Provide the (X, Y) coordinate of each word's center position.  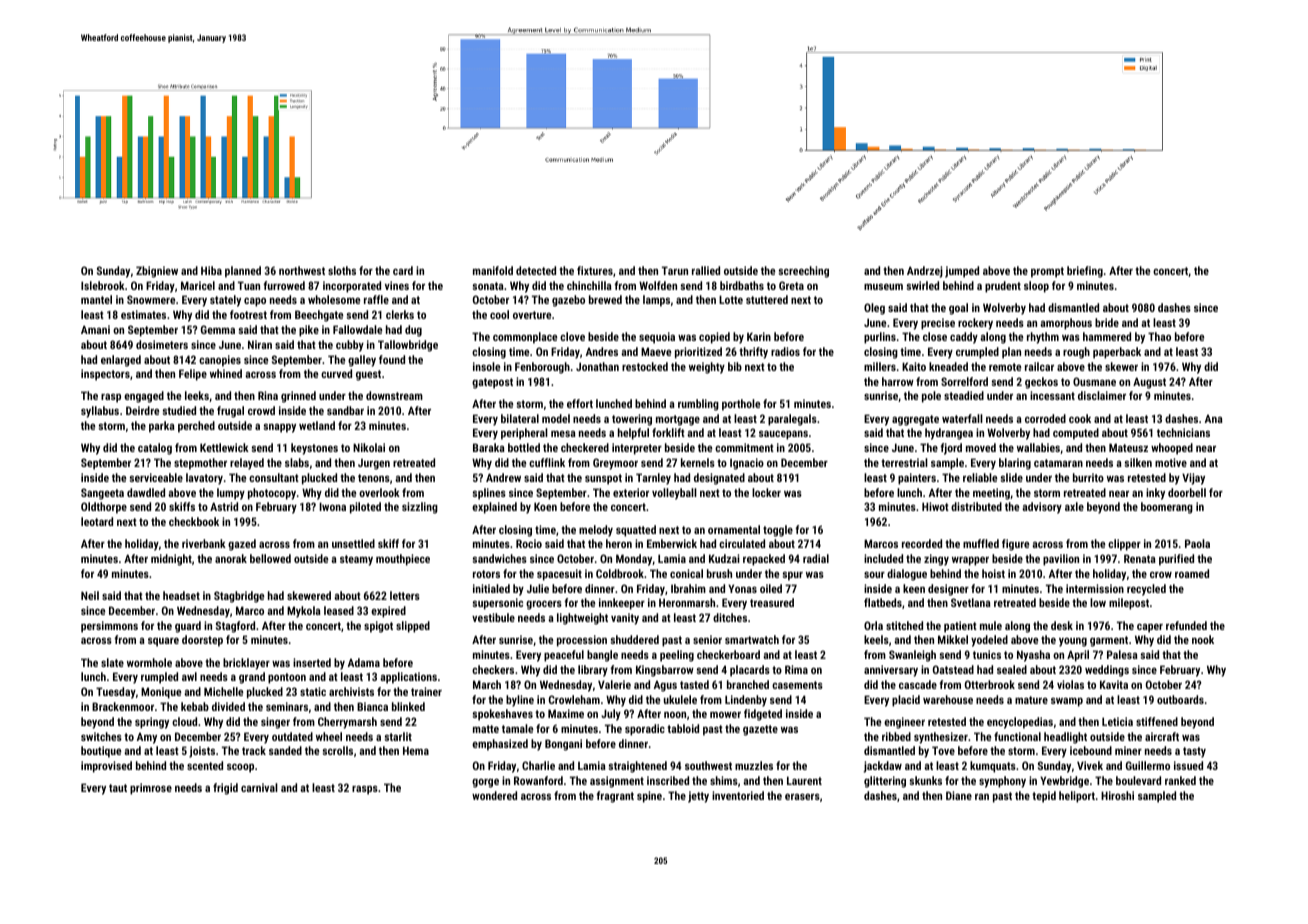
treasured (772, 602)
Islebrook (103, 285)
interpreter (637, 449)
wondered (494, 795)
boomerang (1167, 508)
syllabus (100, 412)
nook (1203, 639)
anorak (231, 558)
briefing (1085, 272)
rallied (706, 270)
